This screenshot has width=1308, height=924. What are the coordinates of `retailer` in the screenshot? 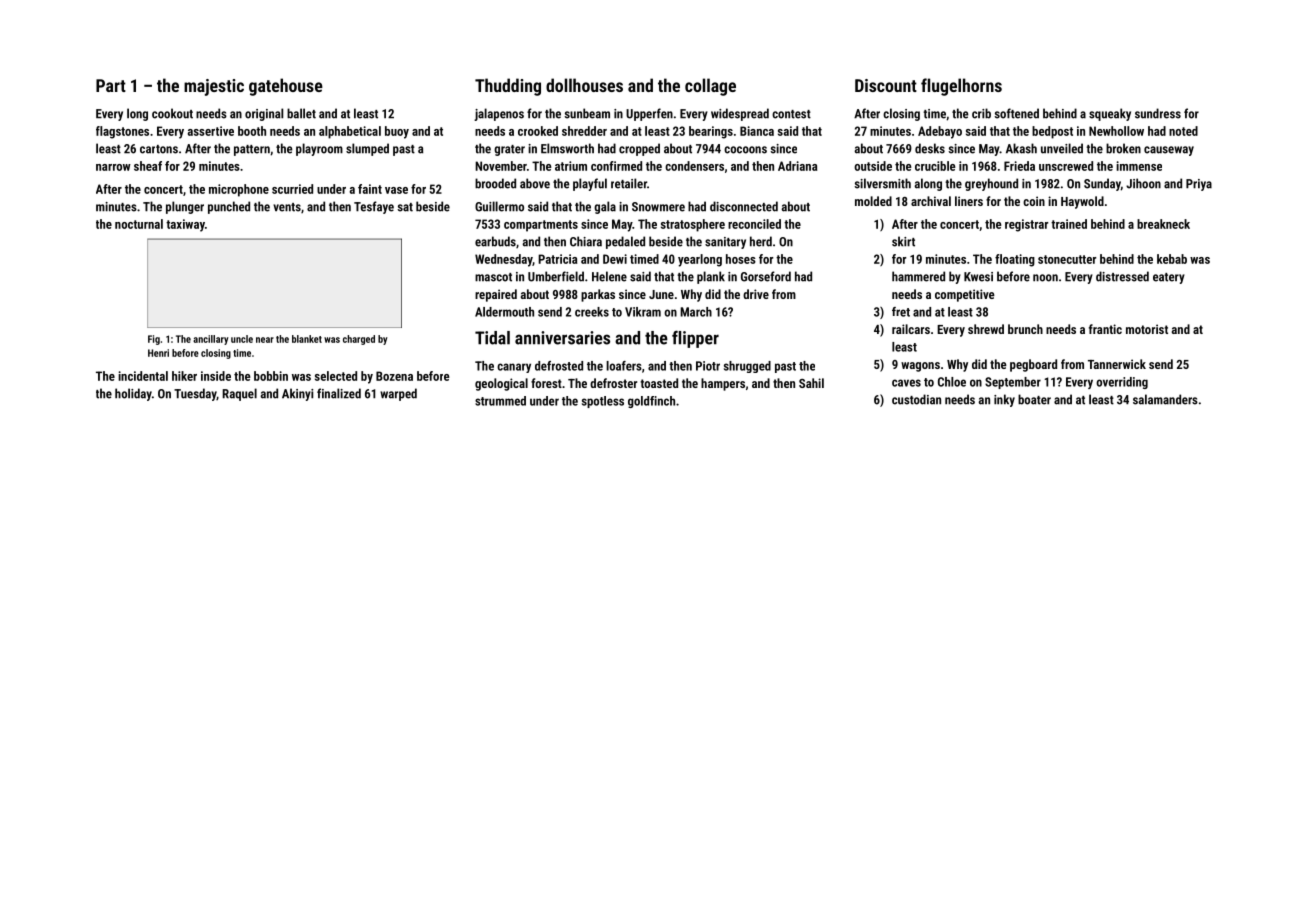 It's located at (629, 183).
